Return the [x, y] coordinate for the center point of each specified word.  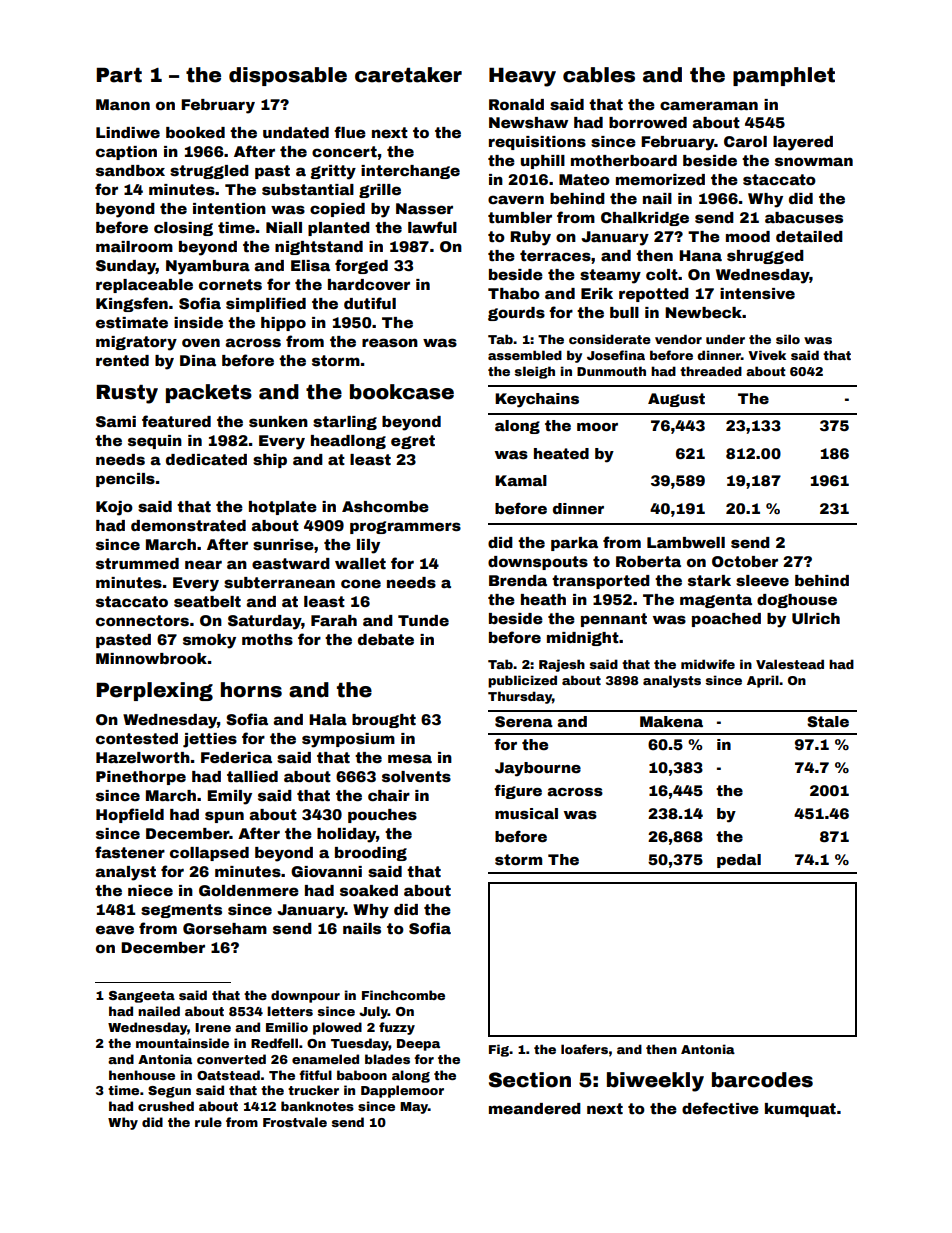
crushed [166, 1106]
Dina [198, 360]
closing [183, 229]
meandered [535, 1108]
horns [251, 690]
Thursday [520, 697]
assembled [525, 355]
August [676, 400]
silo [788, 339]
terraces [555, 255]
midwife [708, 664]
